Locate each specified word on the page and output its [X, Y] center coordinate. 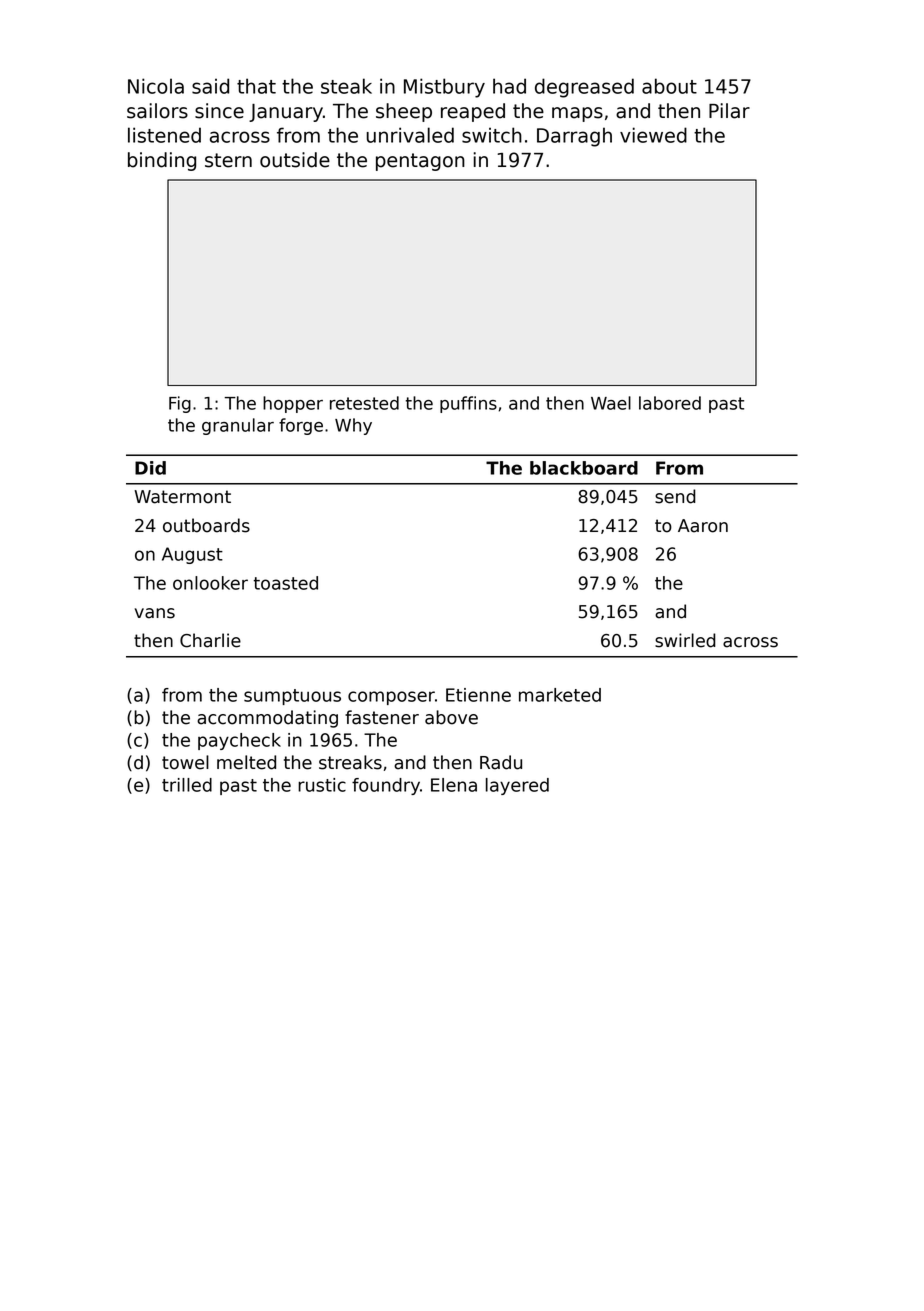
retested [364, 403]
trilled [187, 785]
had [509, 86]
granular [238, 426]
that [256, 86]
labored [670, 403]
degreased [584, 88]
